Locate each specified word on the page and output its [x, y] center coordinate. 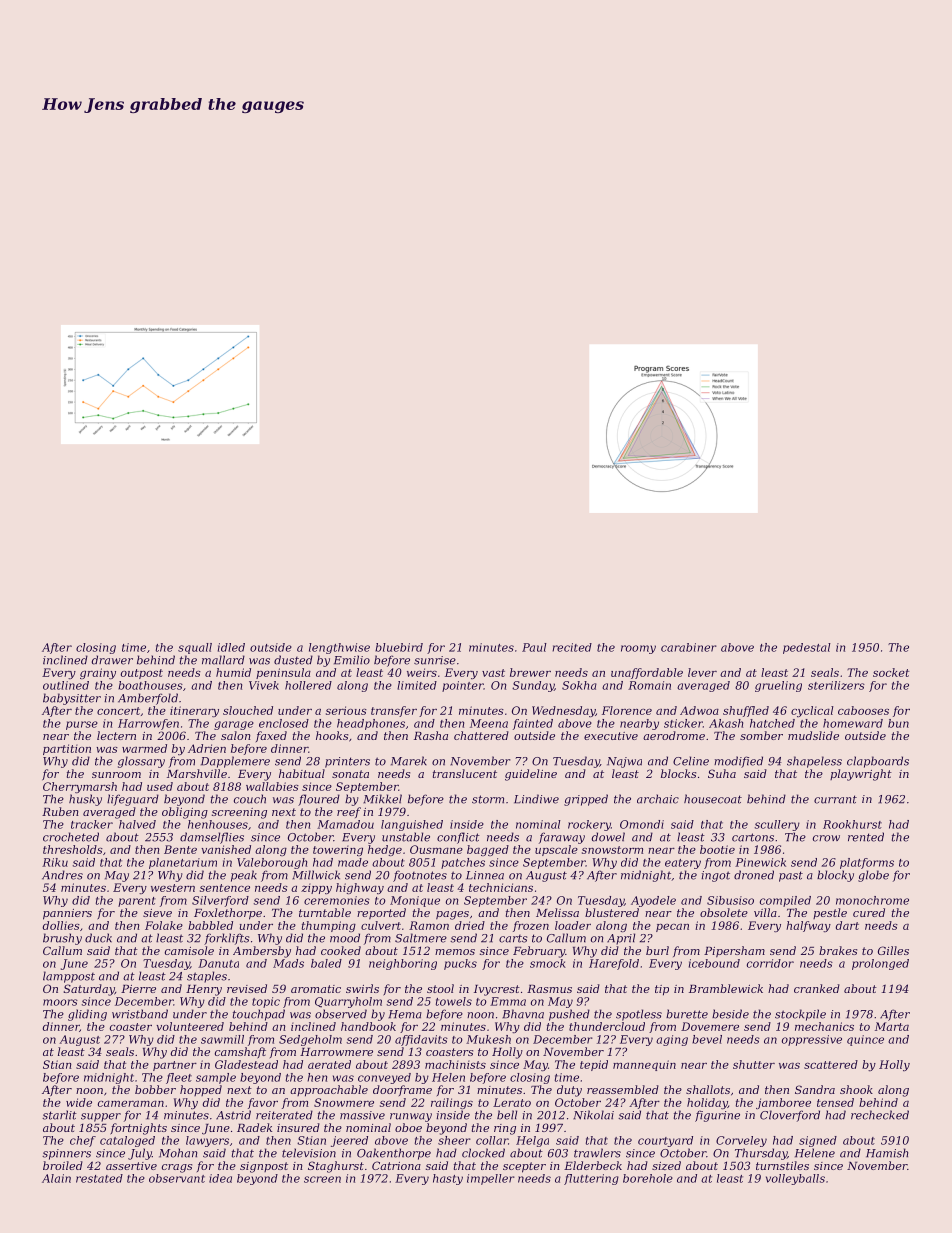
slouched [248, 710]
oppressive [812, 1040]
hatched [772, 723]
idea [220, 1178]
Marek [409, 761]
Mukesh [488, 1039]
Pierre [138, 989]
